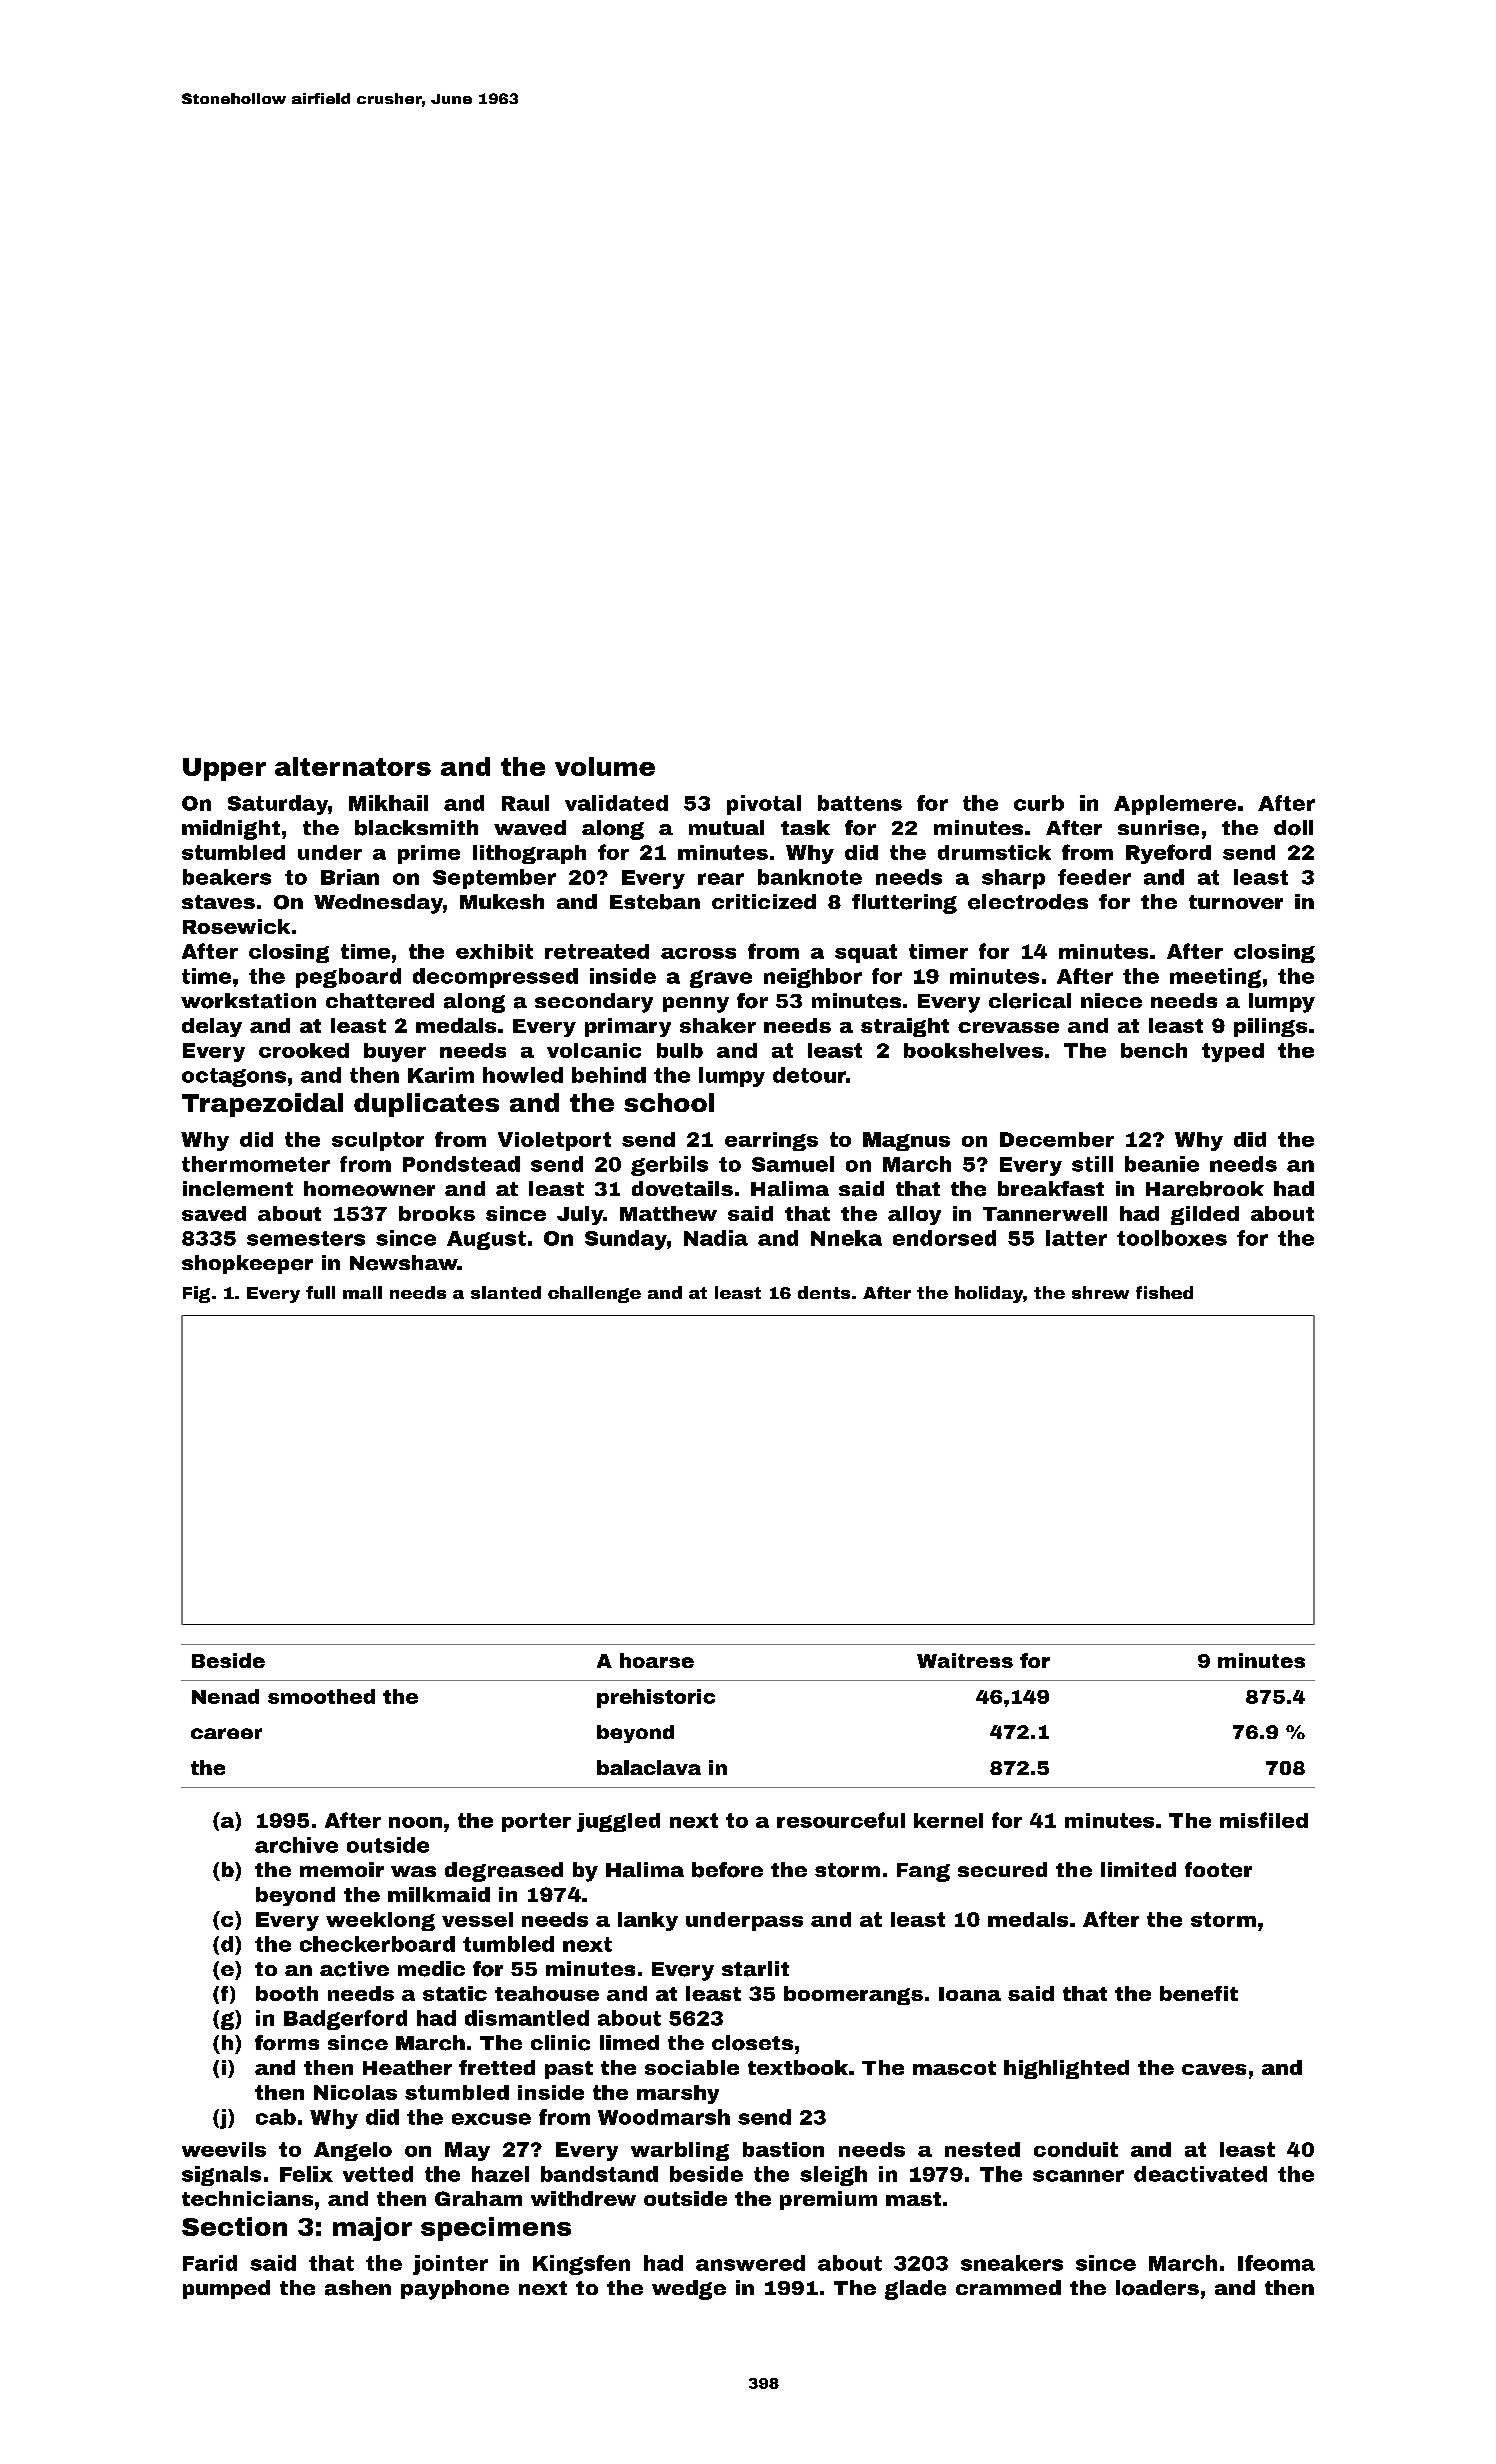  What do you see at coordinates (296, 1845) in the screenshot?
I see `archive` at bounding box center [296, 1845].
